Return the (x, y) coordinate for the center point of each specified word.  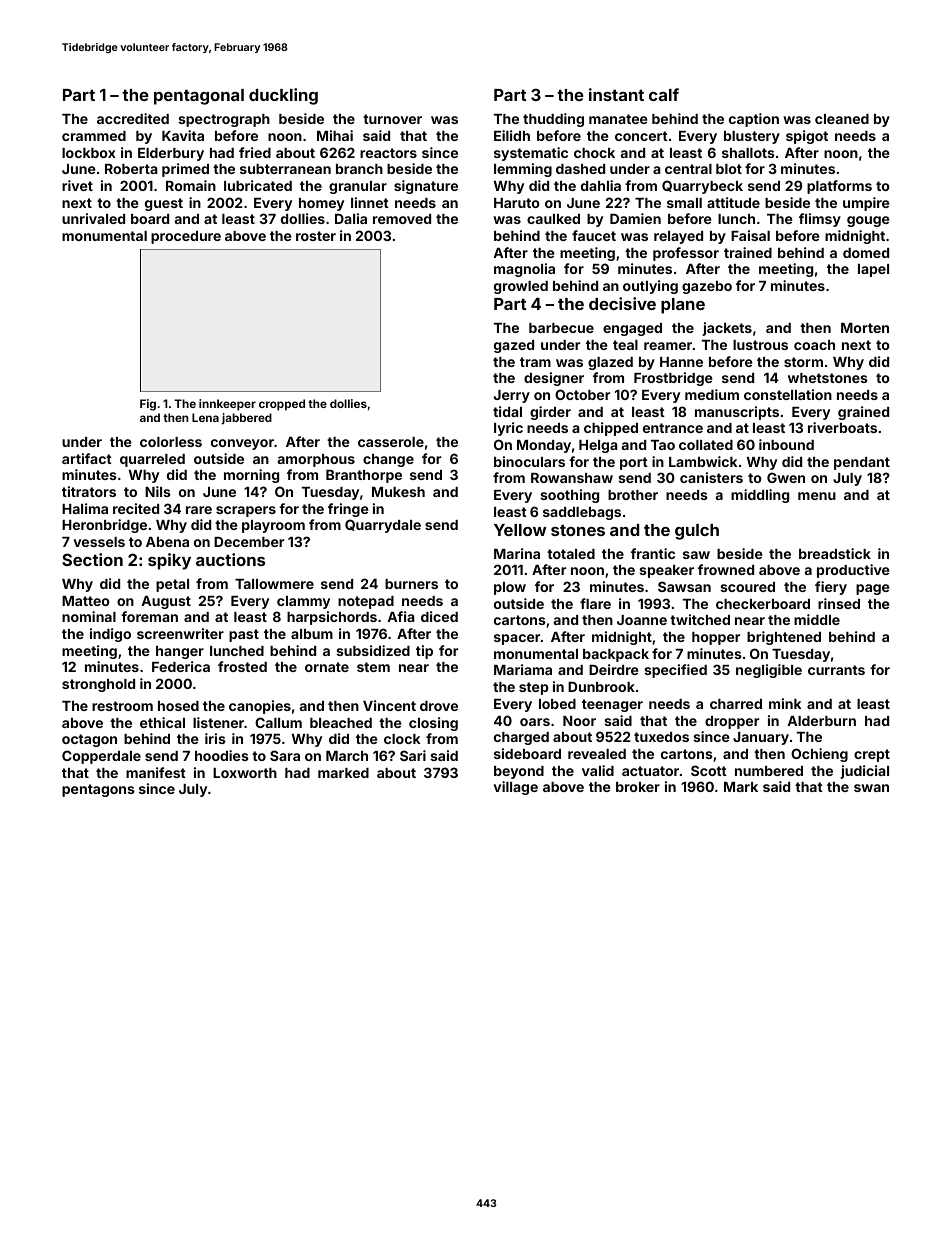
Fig (148, 405)
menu (817, 496)
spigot (807, 137)
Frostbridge (673, 379)
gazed (514, 346)
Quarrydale (383, 526)
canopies (260, 707)
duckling (283, 96)
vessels (99, 542)
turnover (392, 119)
